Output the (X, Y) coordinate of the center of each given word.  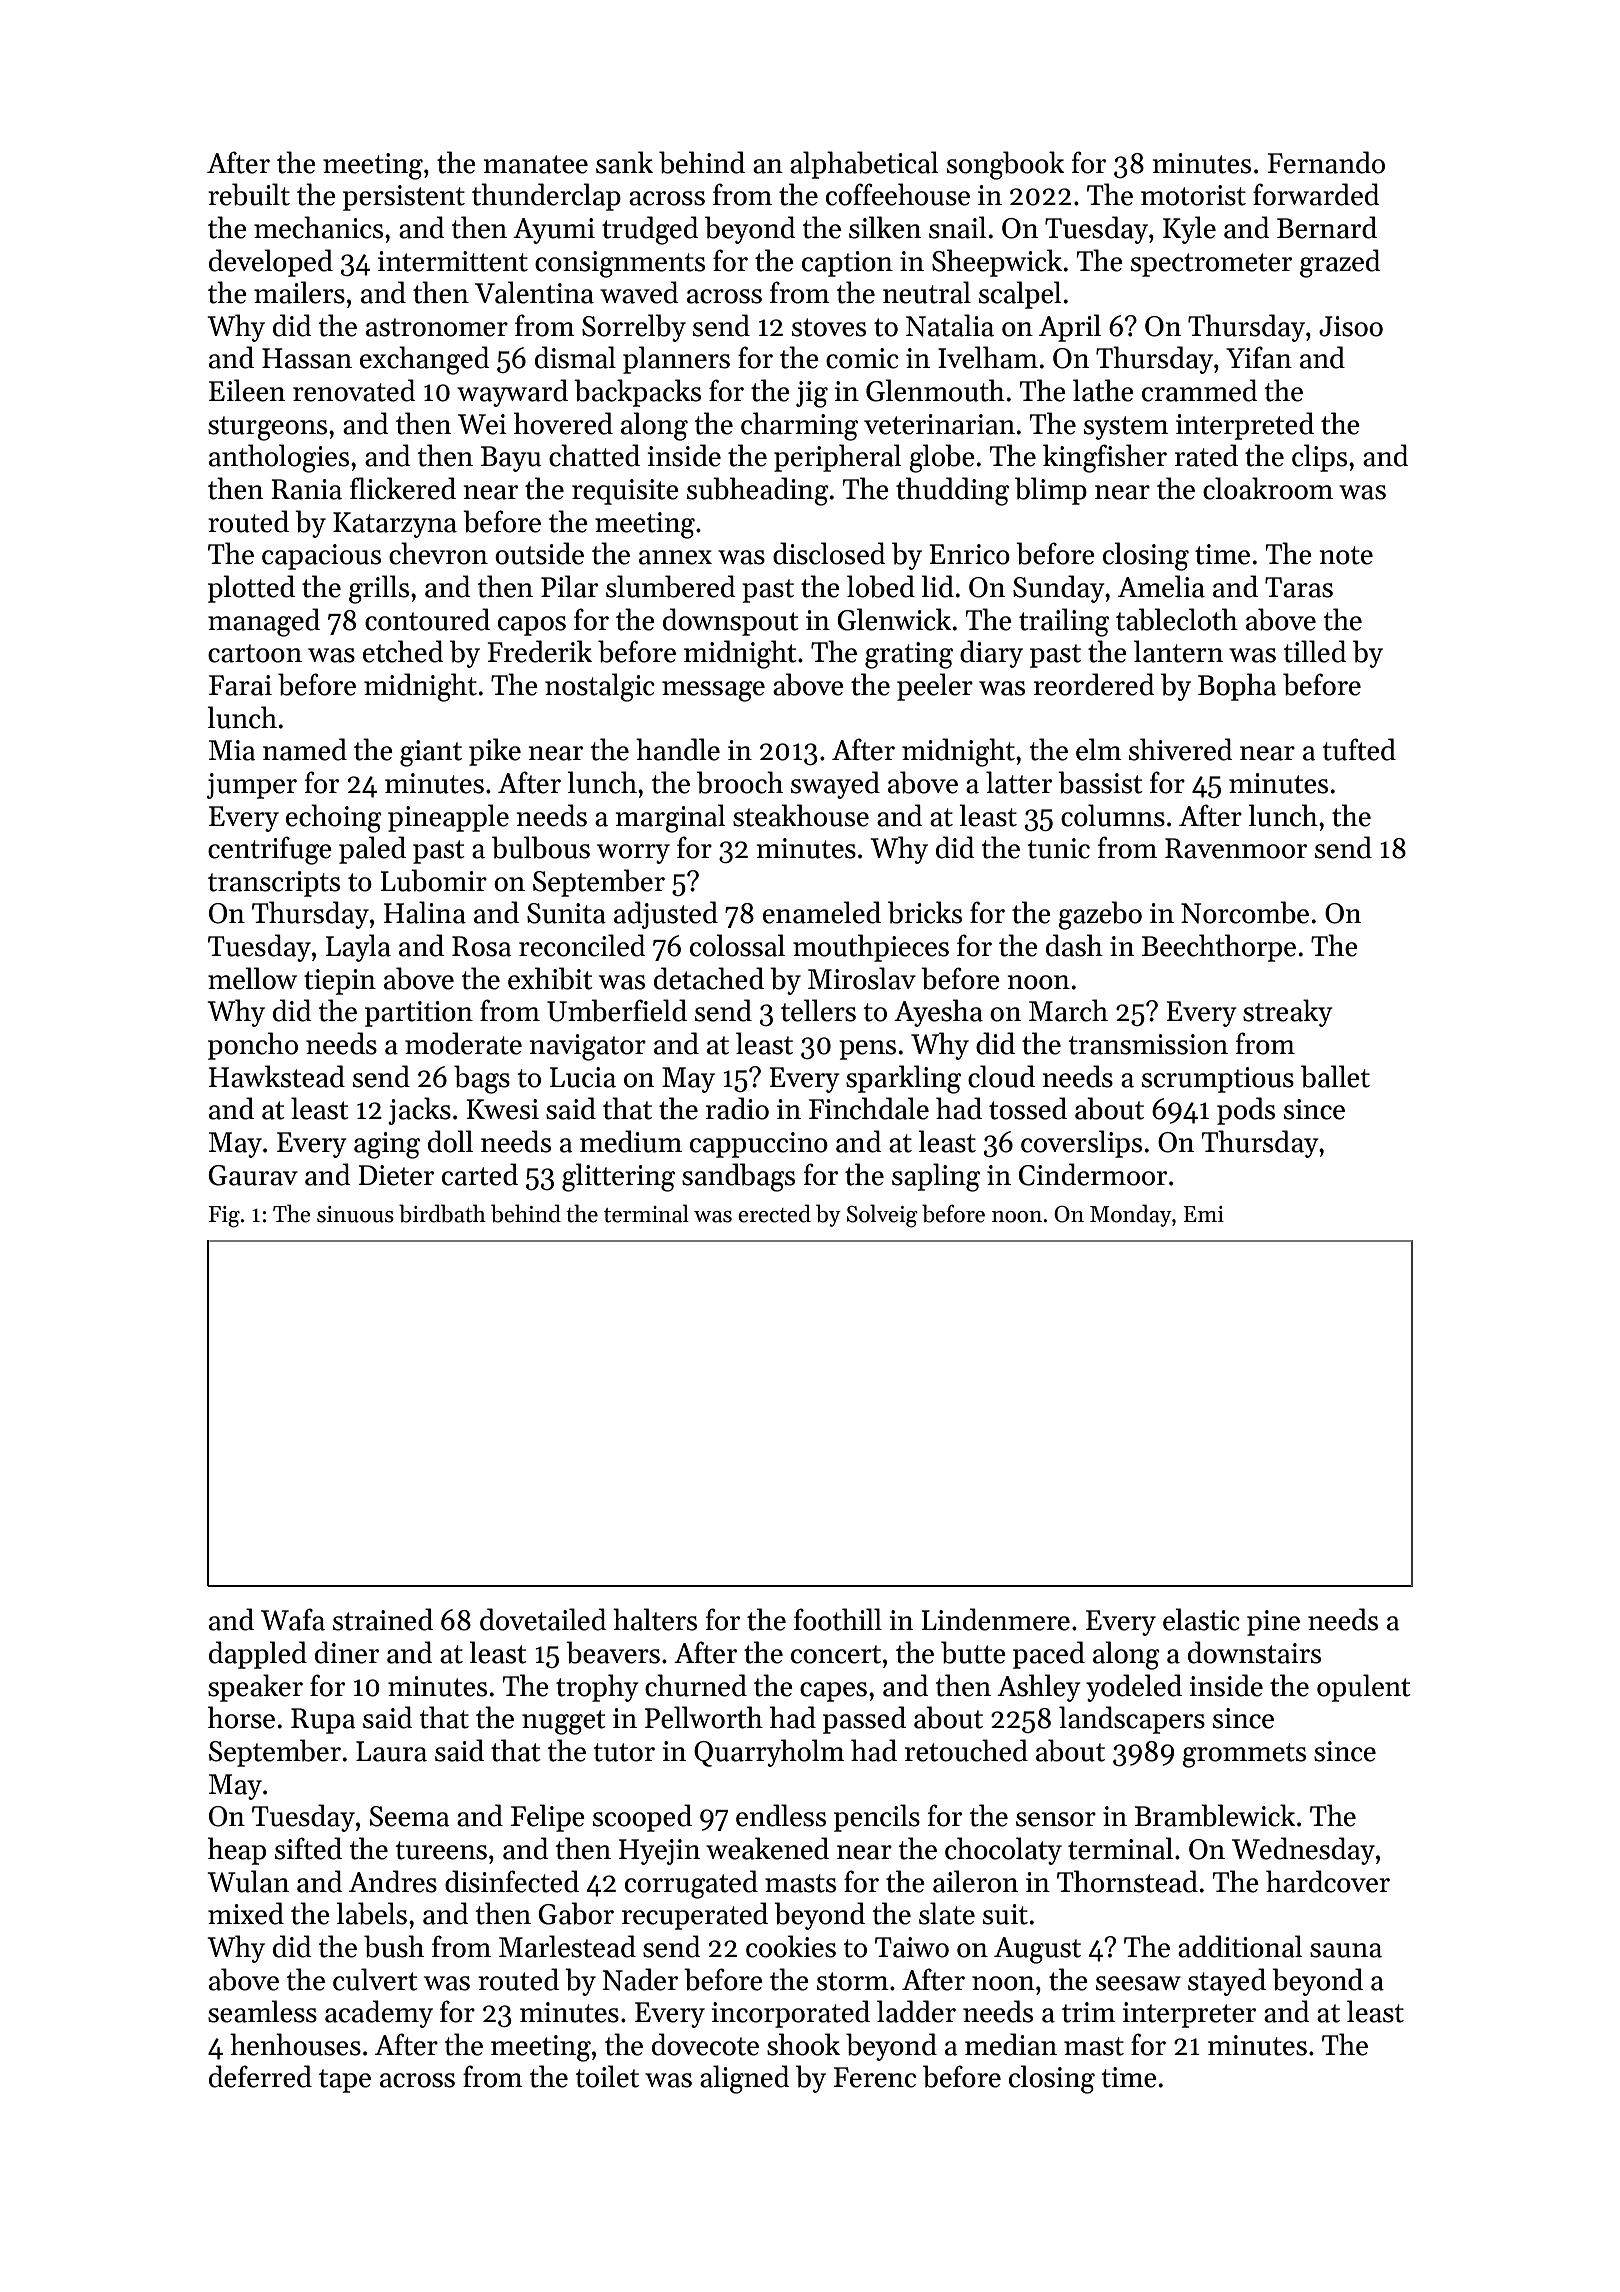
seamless (262, 2011)
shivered (1180, 749)
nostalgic (600, 687)
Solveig (882, 1216)
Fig (224, 1217)
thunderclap (546, 197)
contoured (427, 619)
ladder (916, 2011)
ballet (1335, 1076)
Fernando (1326, 162)
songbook (1005, 165)
